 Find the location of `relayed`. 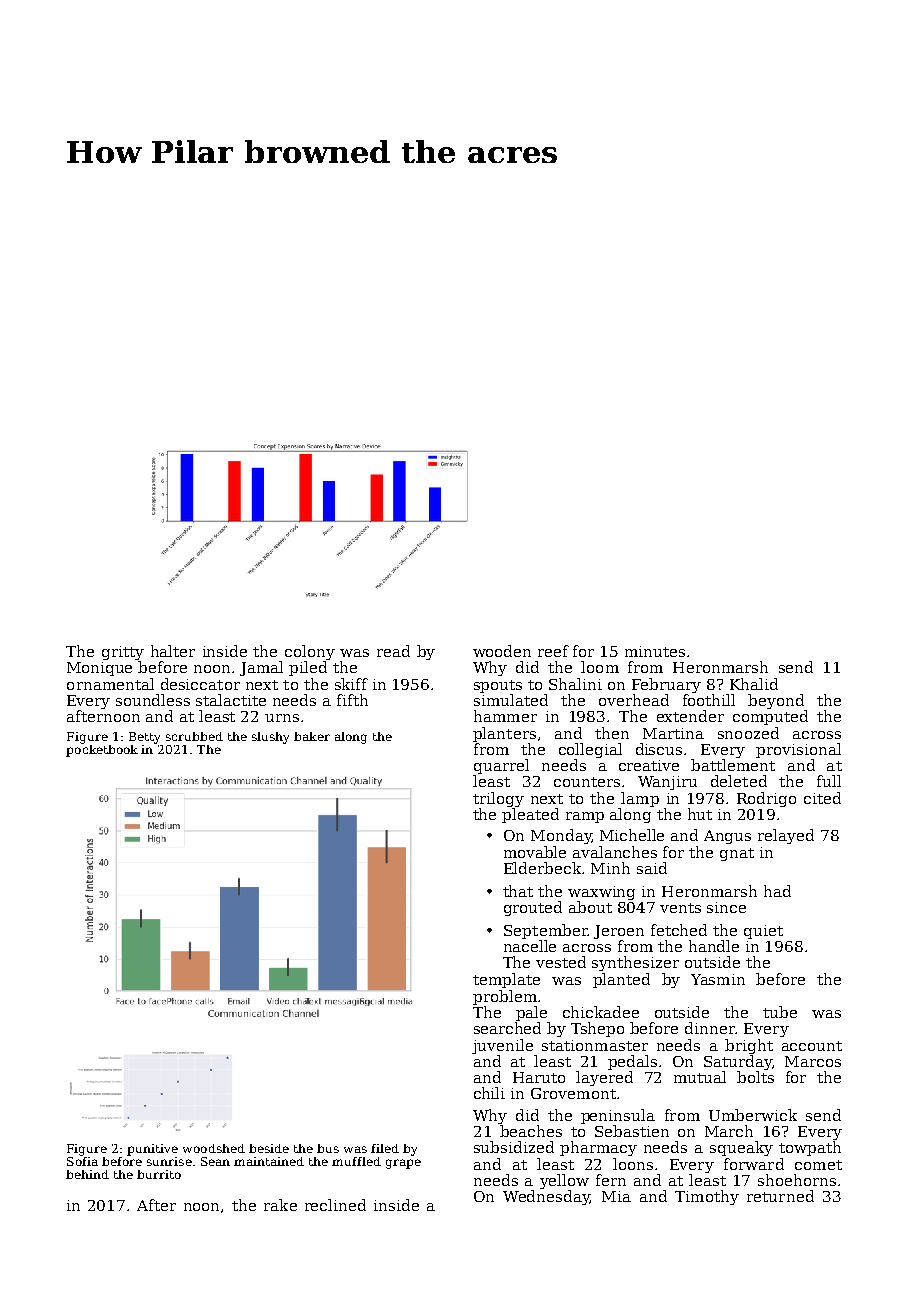

relayed is located at coordinates (786, 836).
